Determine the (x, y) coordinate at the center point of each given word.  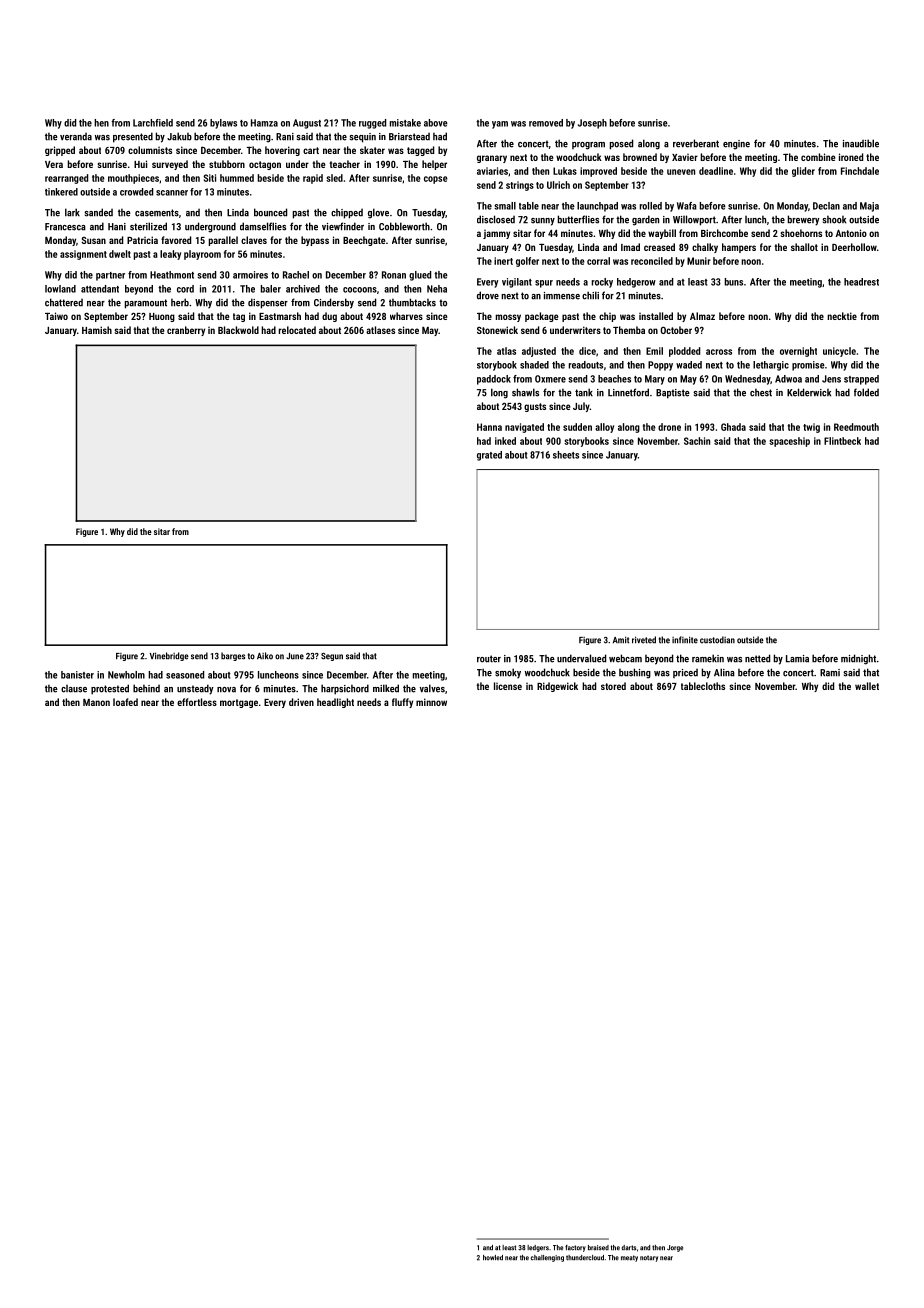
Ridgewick (557, 687)
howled (493, 1258)
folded (866, 392)
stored (613, 686)
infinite (685, 640)
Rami (830, 673)
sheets (566, 455)
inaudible (861, 143)
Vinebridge (169, 656)
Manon (96, 702)
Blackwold (238, 330)
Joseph (592, 124)
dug (329, 317)
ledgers (538, 1248)
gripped (60, 151)
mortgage (239, 703)
